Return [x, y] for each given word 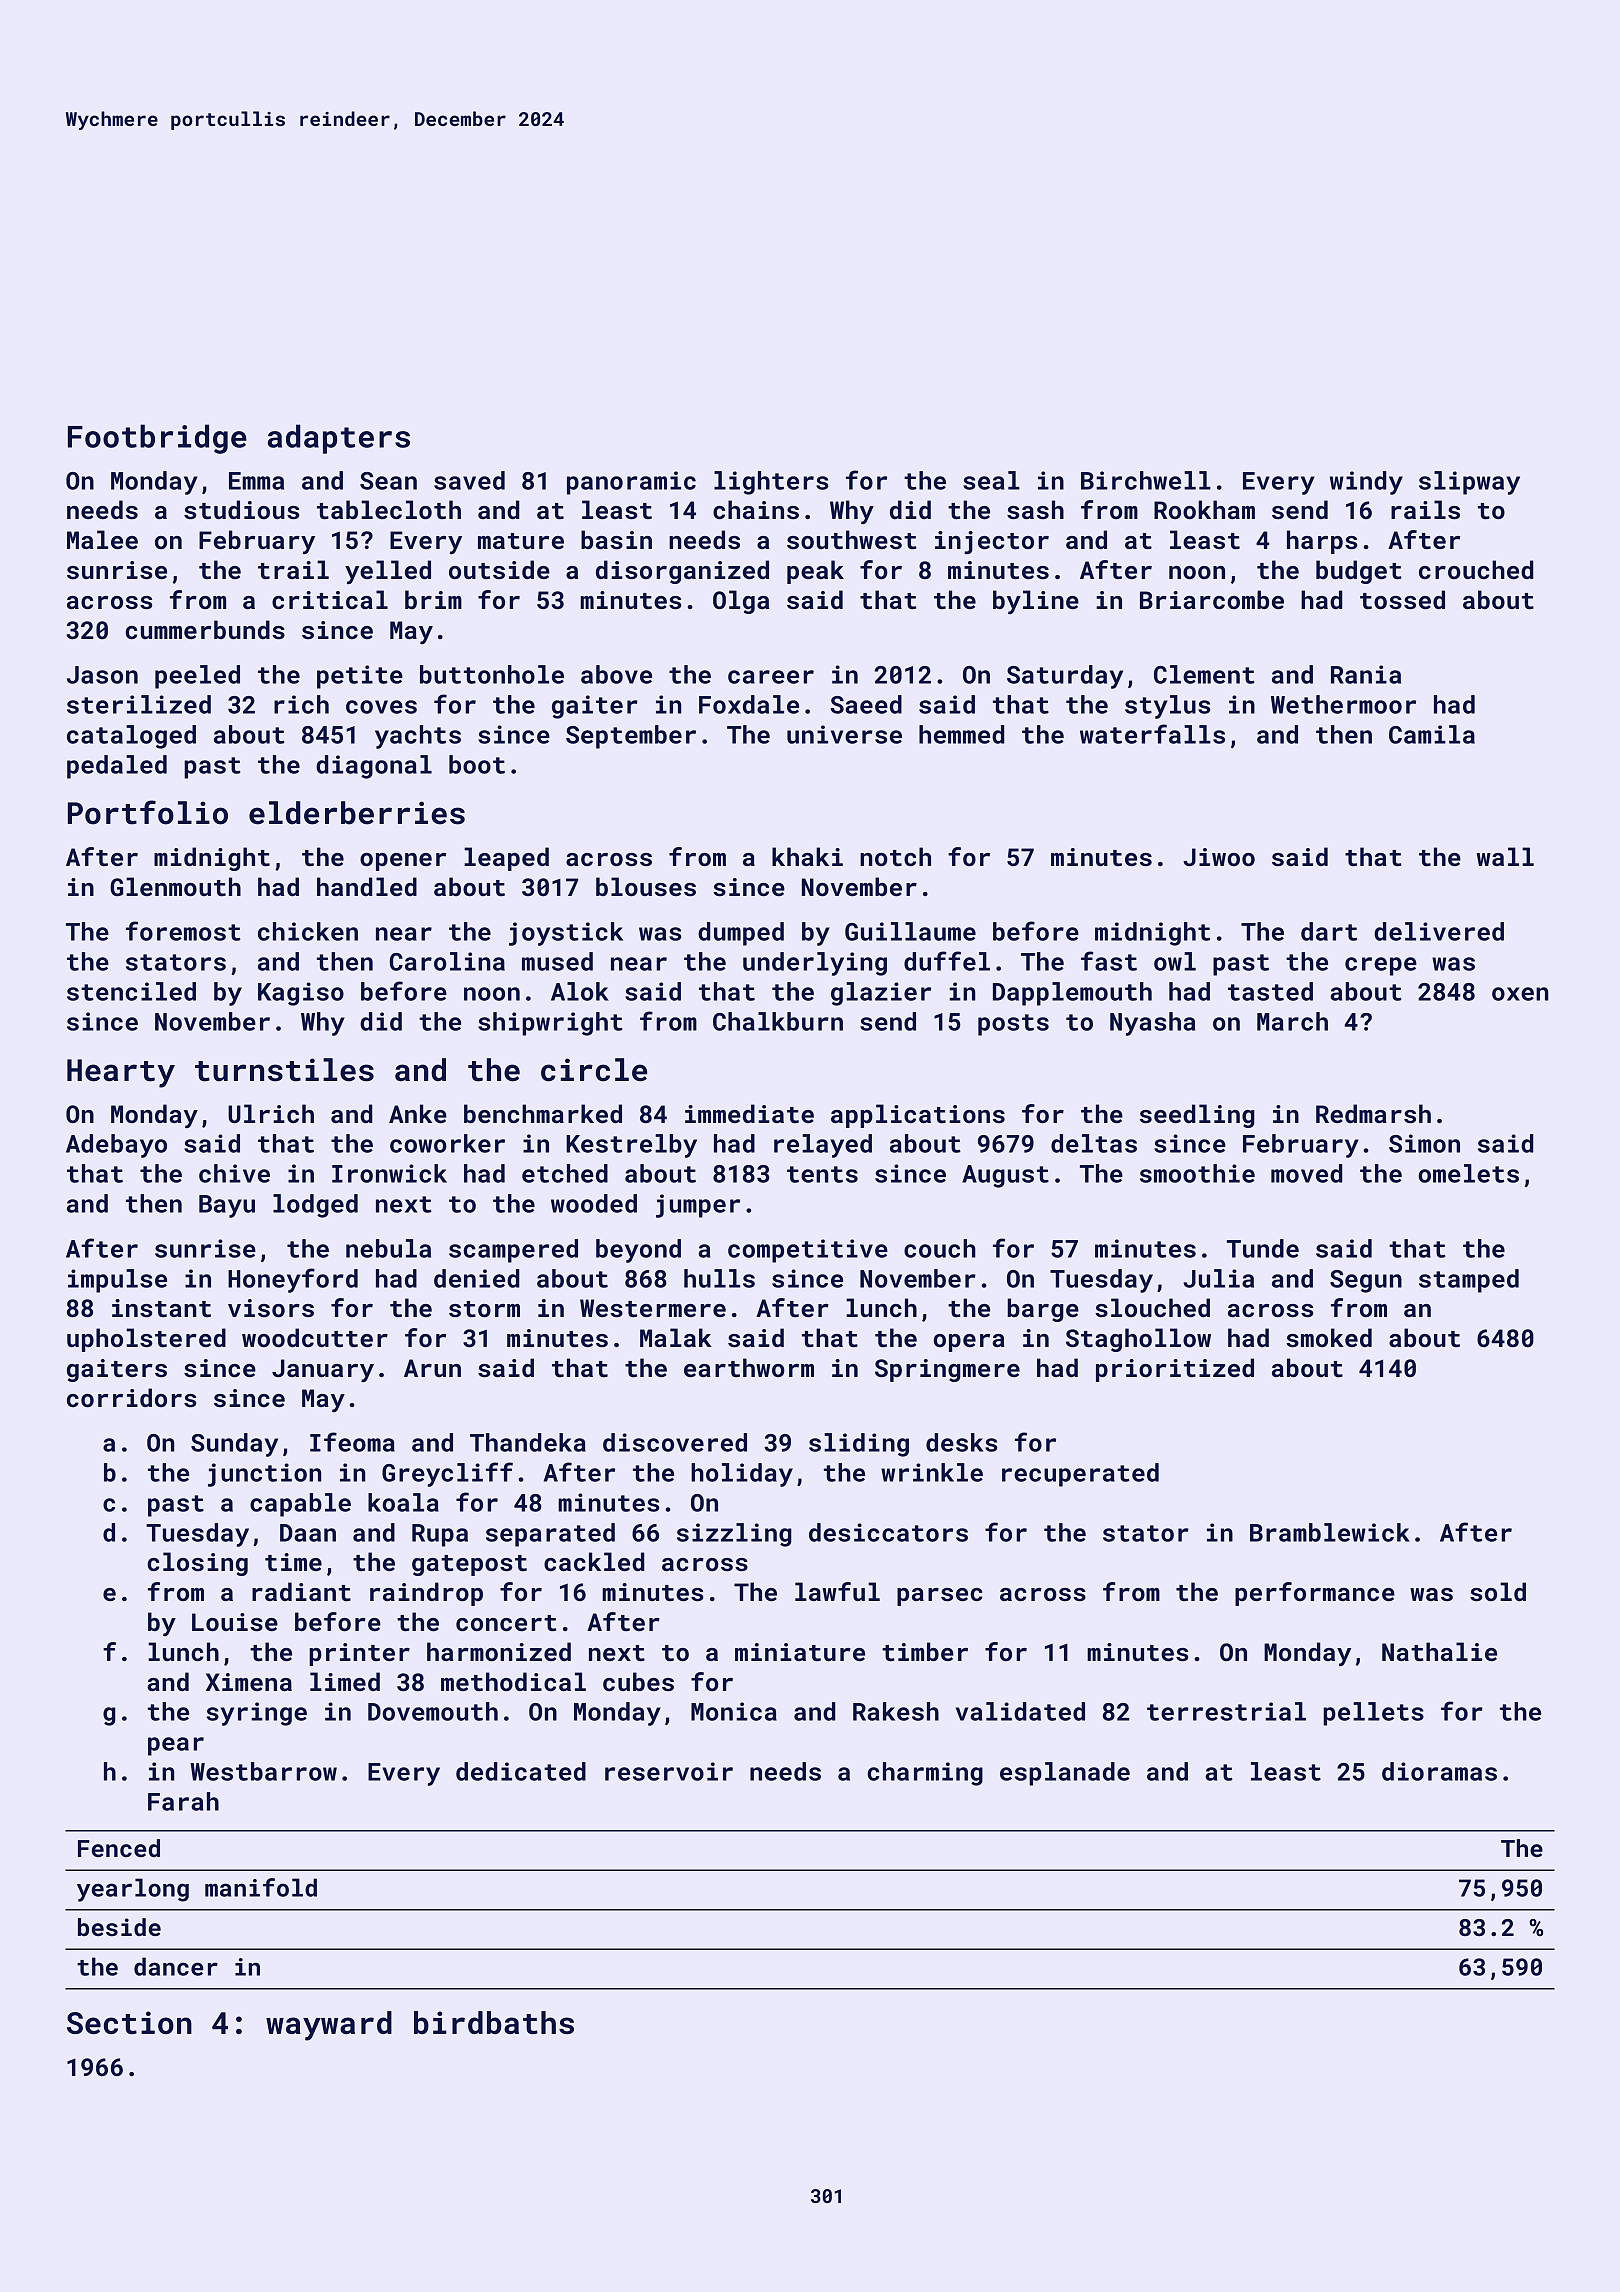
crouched [1476, 570]
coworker [447, 1143]
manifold [261, 1887]
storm [484, 1309]
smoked [1329, 1338]
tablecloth [389, 510]
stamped [1469, 1281]
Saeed [866, 704]
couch [940, 1248]
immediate [749, 1114]
